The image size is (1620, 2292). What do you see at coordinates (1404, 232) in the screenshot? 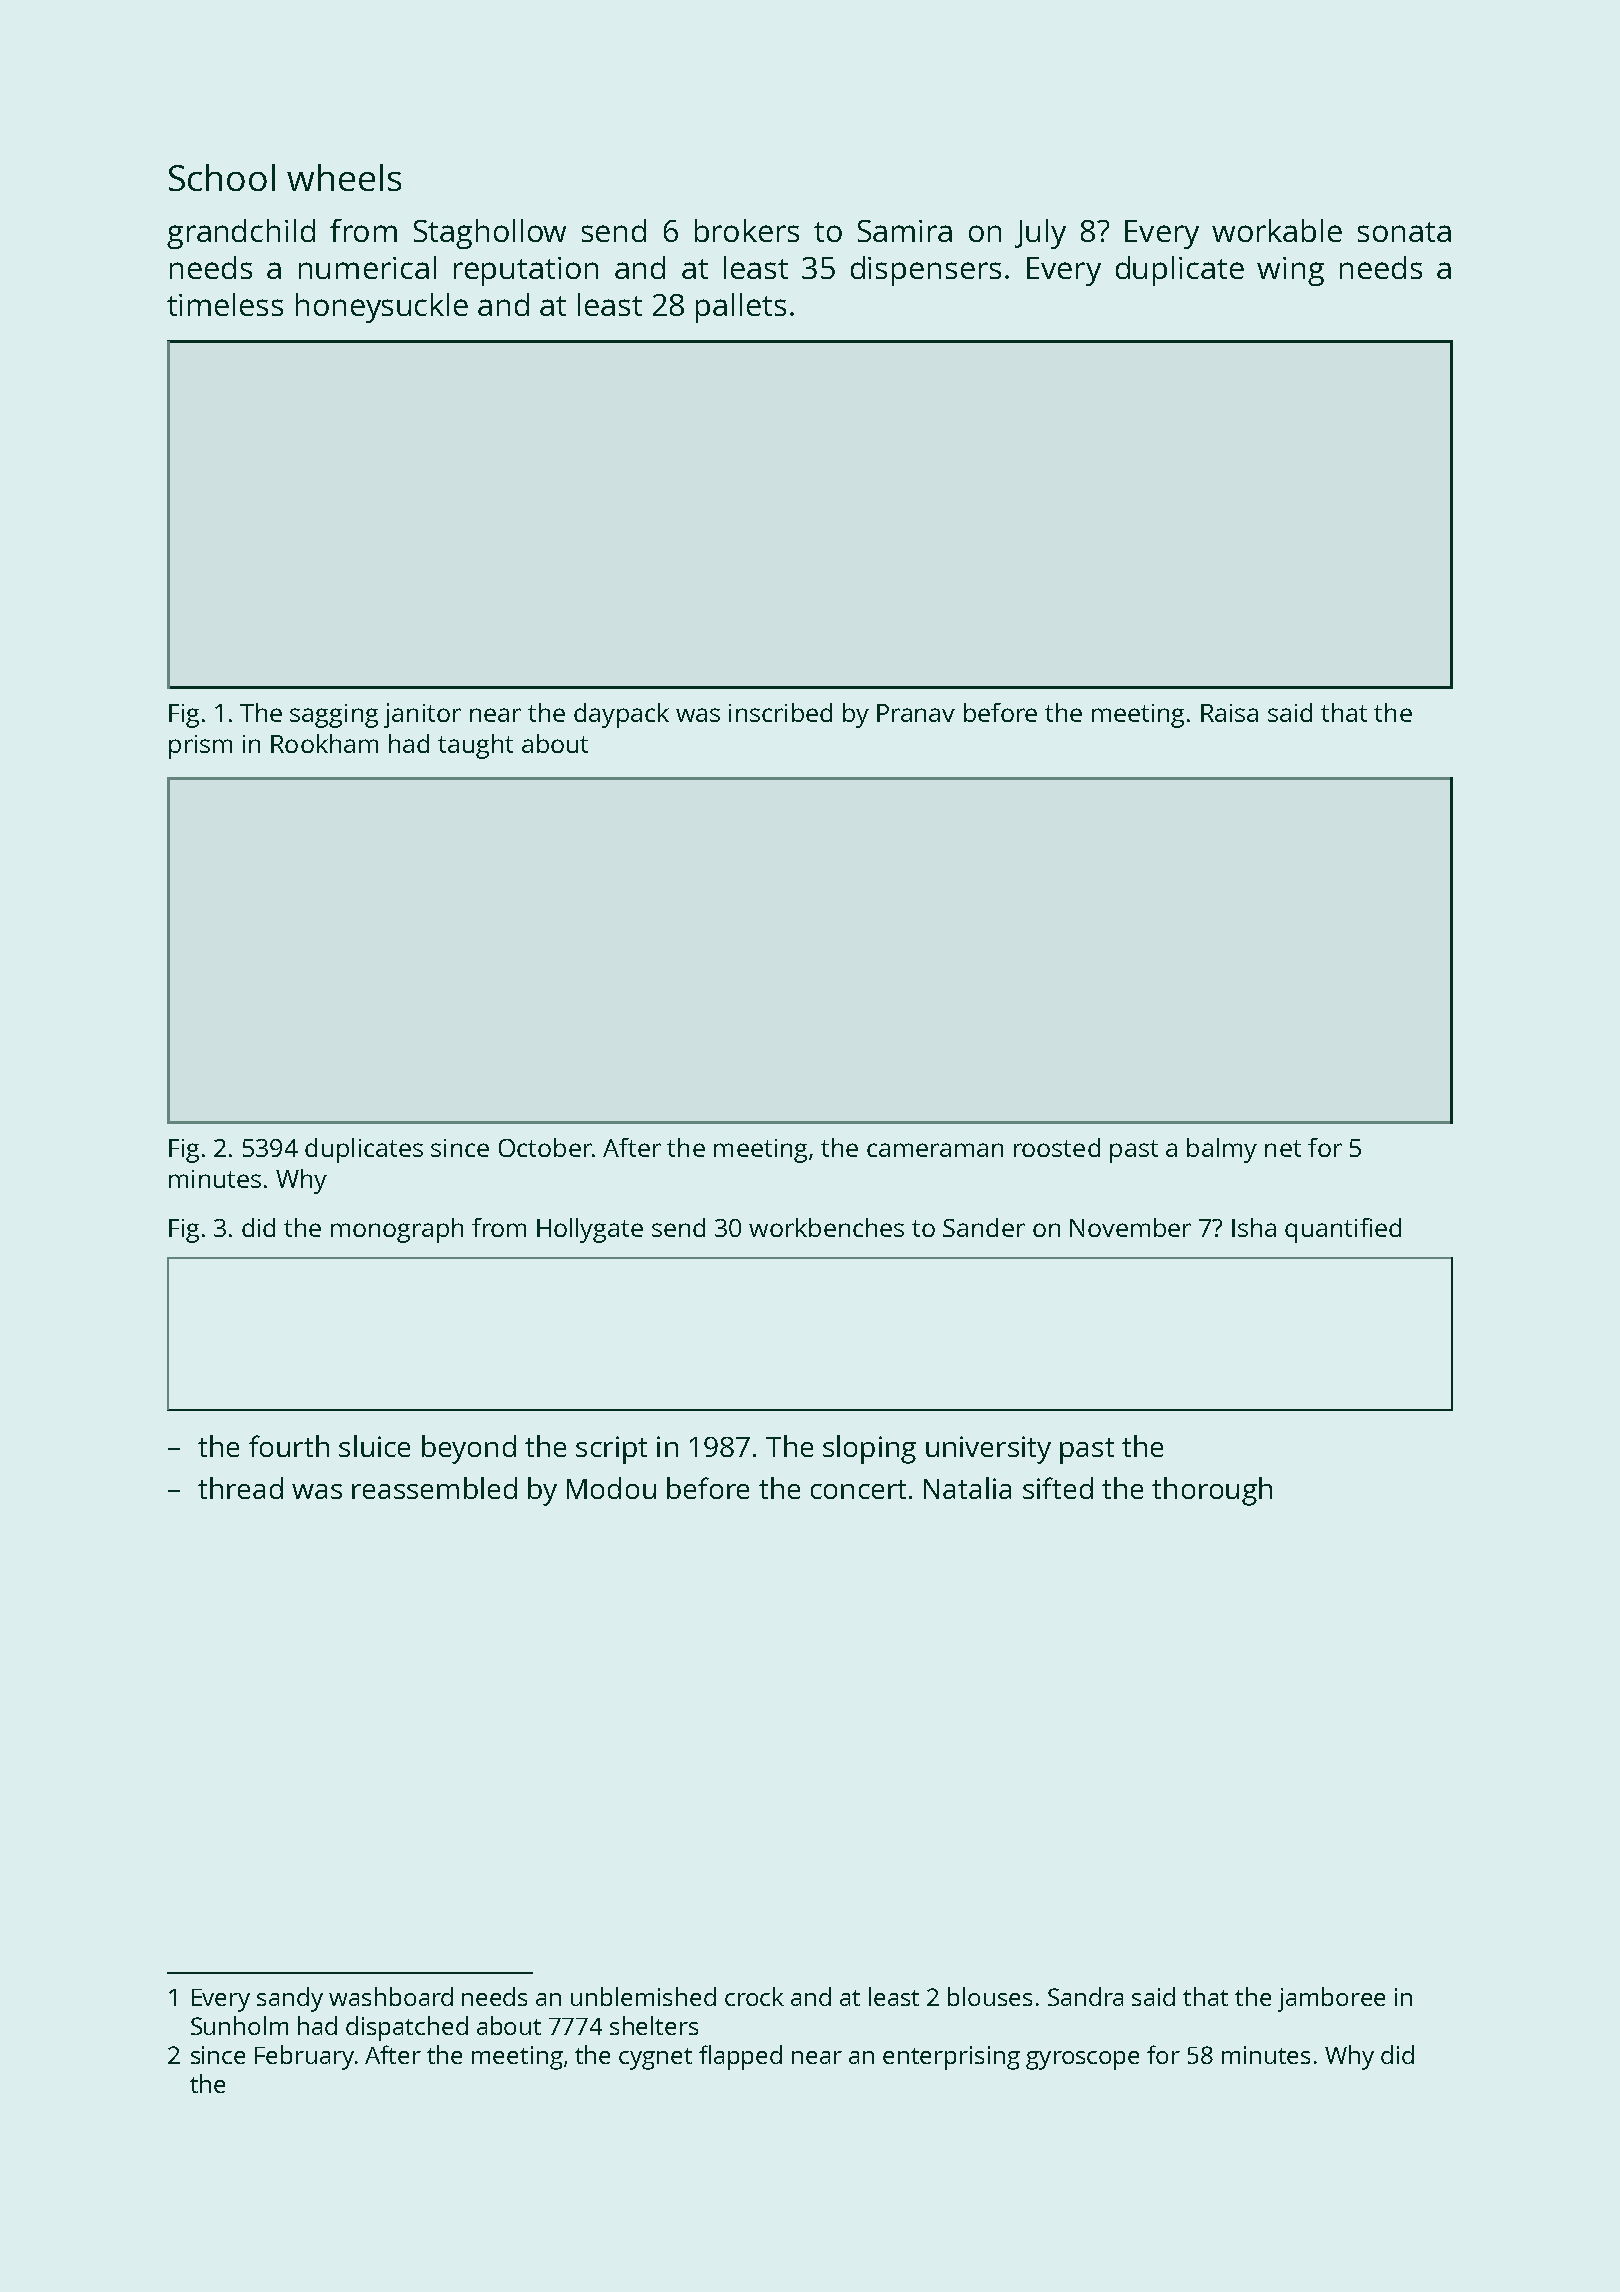
I see `sonata` at bounding box center [1404, 232].
